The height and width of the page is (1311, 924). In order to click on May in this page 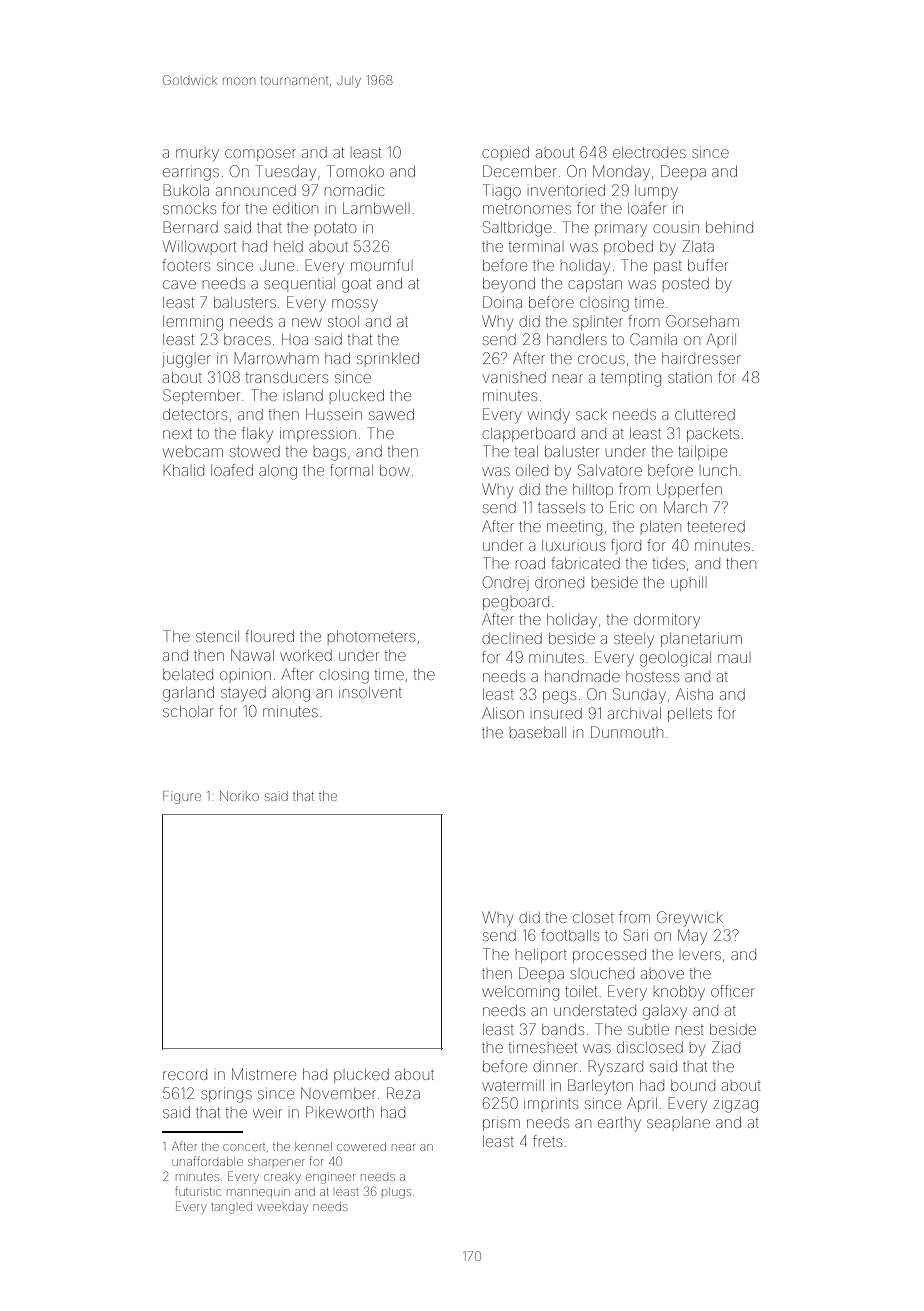, I will do `click(692, 937)`.
